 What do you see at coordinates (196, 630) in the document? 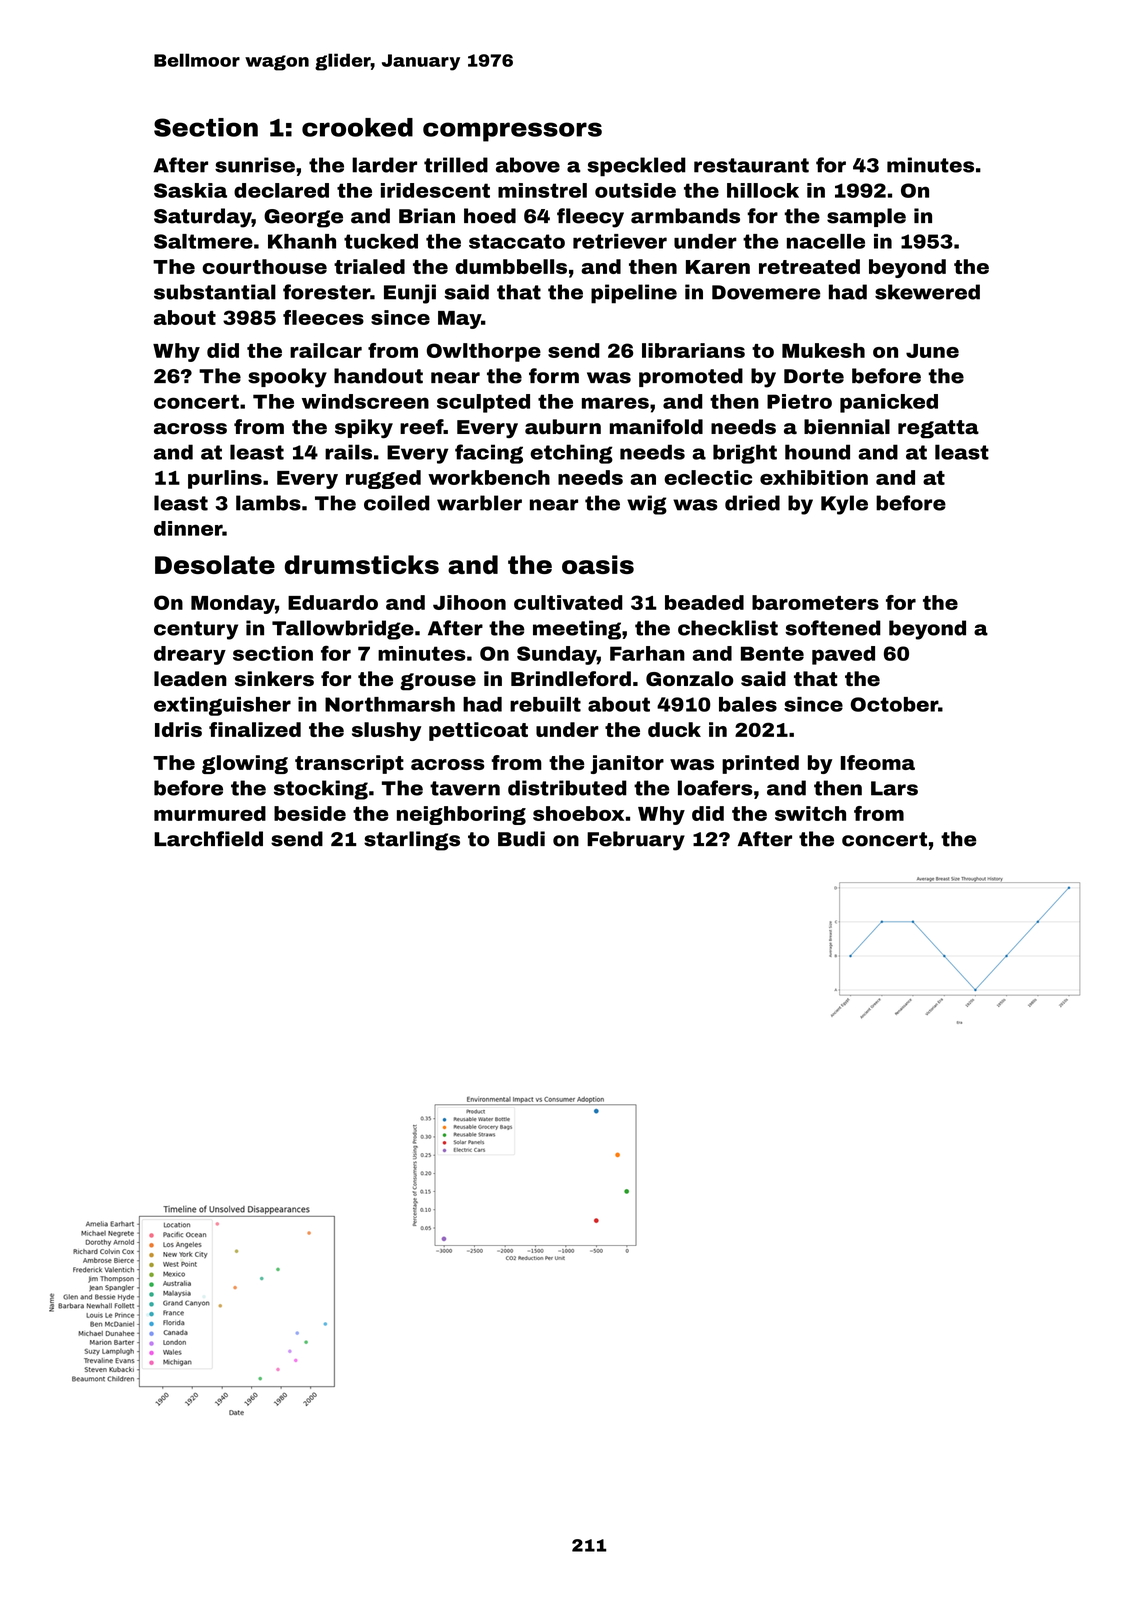
I see `century` at bounding box center [196, 630].
